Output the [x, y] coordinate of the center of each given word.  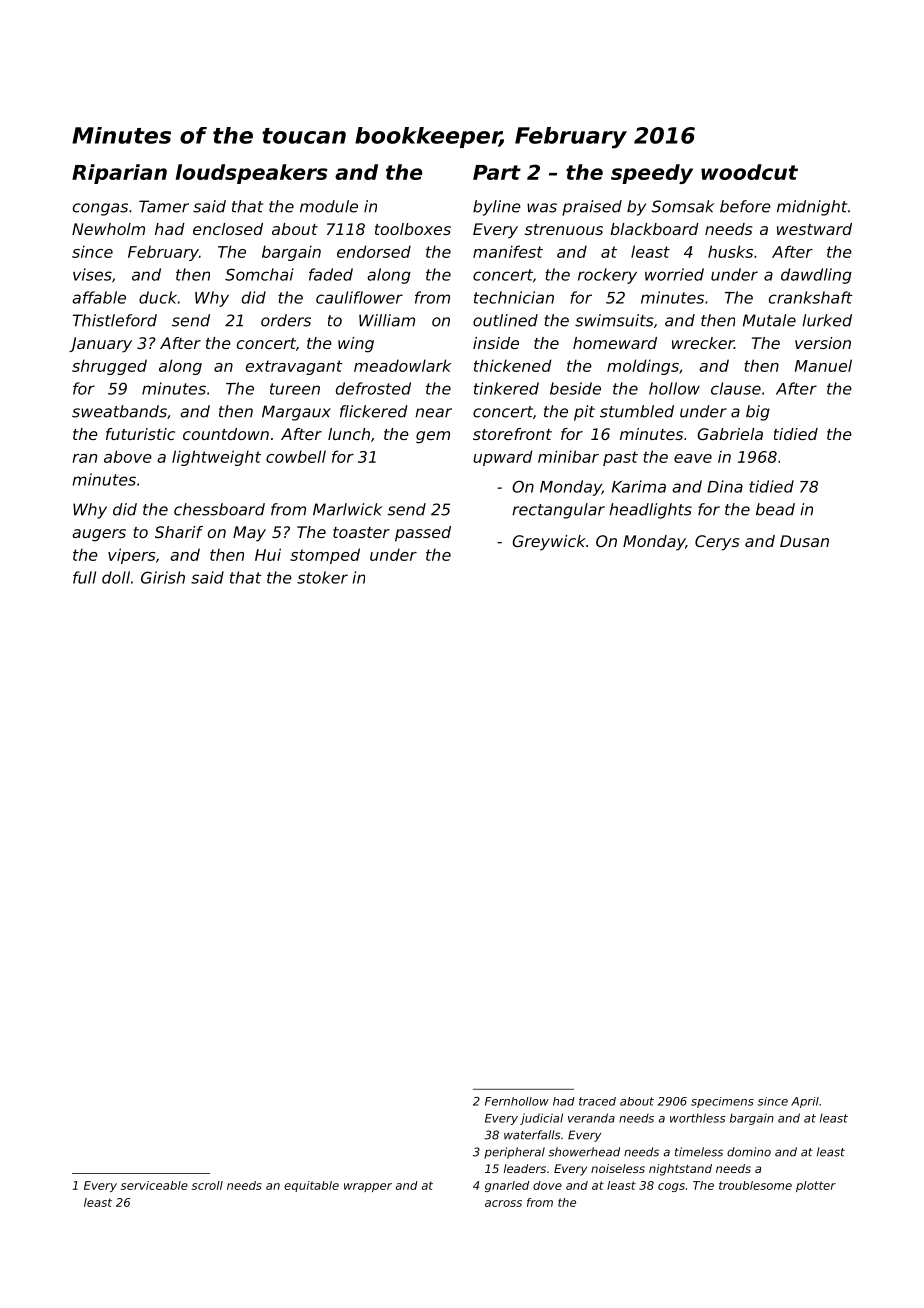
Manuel [823, 365]
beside [575, 388]
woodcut [749, 172]
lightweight [216, 458]
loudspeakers [252, 174]
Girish [163, 577]
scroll [207, 1185]
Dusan [804, 541]
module [329, 206]
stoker [322, 577]
